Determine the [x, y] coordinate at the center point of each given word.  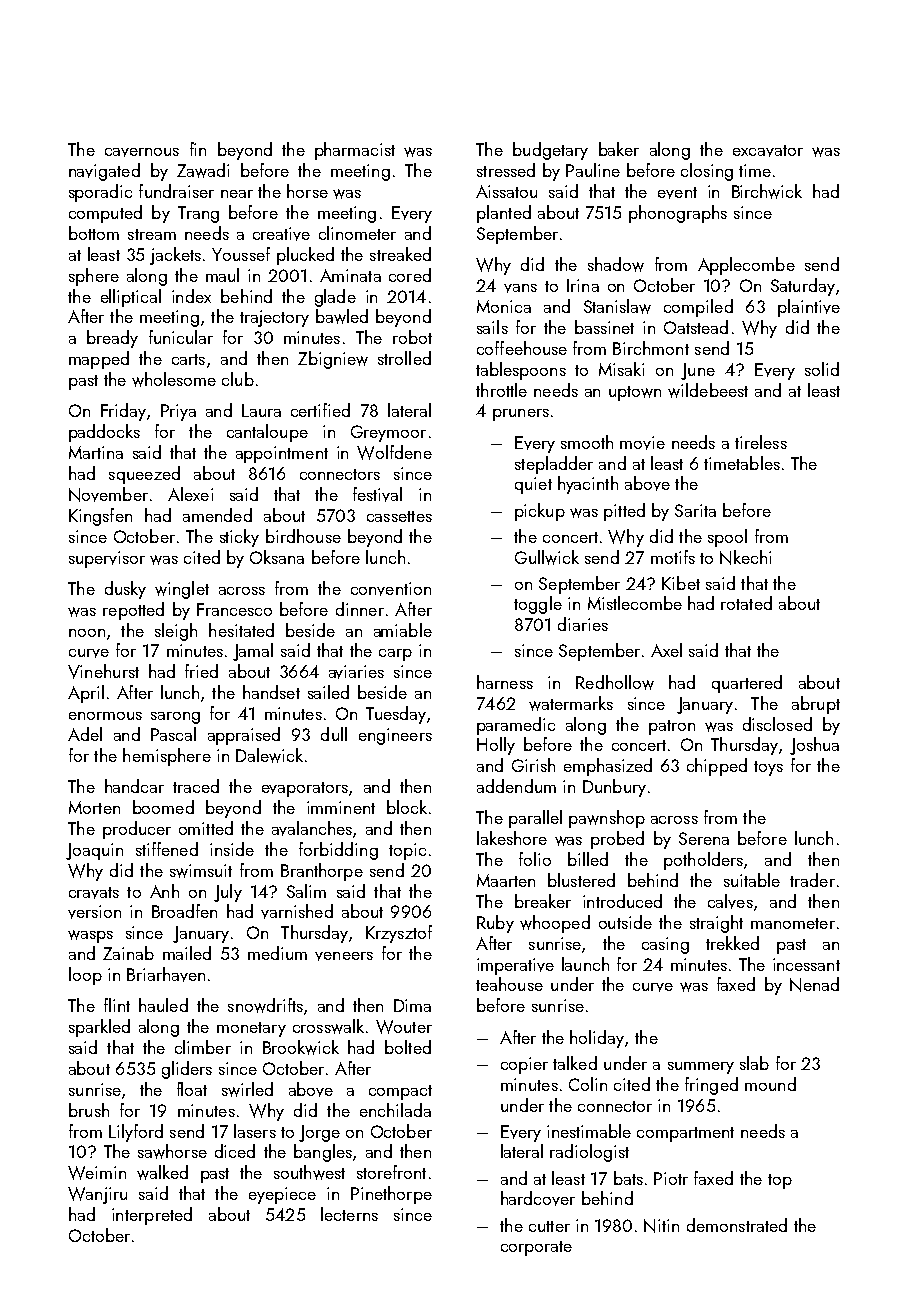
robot [412, 337]
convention [391, 589]
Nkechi [745, 557]
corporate [536, 1248]
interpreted [152, 1216]
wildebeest [708, 390]
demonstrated [737, 1225]
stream [152, 234]
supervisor [107, 559]
